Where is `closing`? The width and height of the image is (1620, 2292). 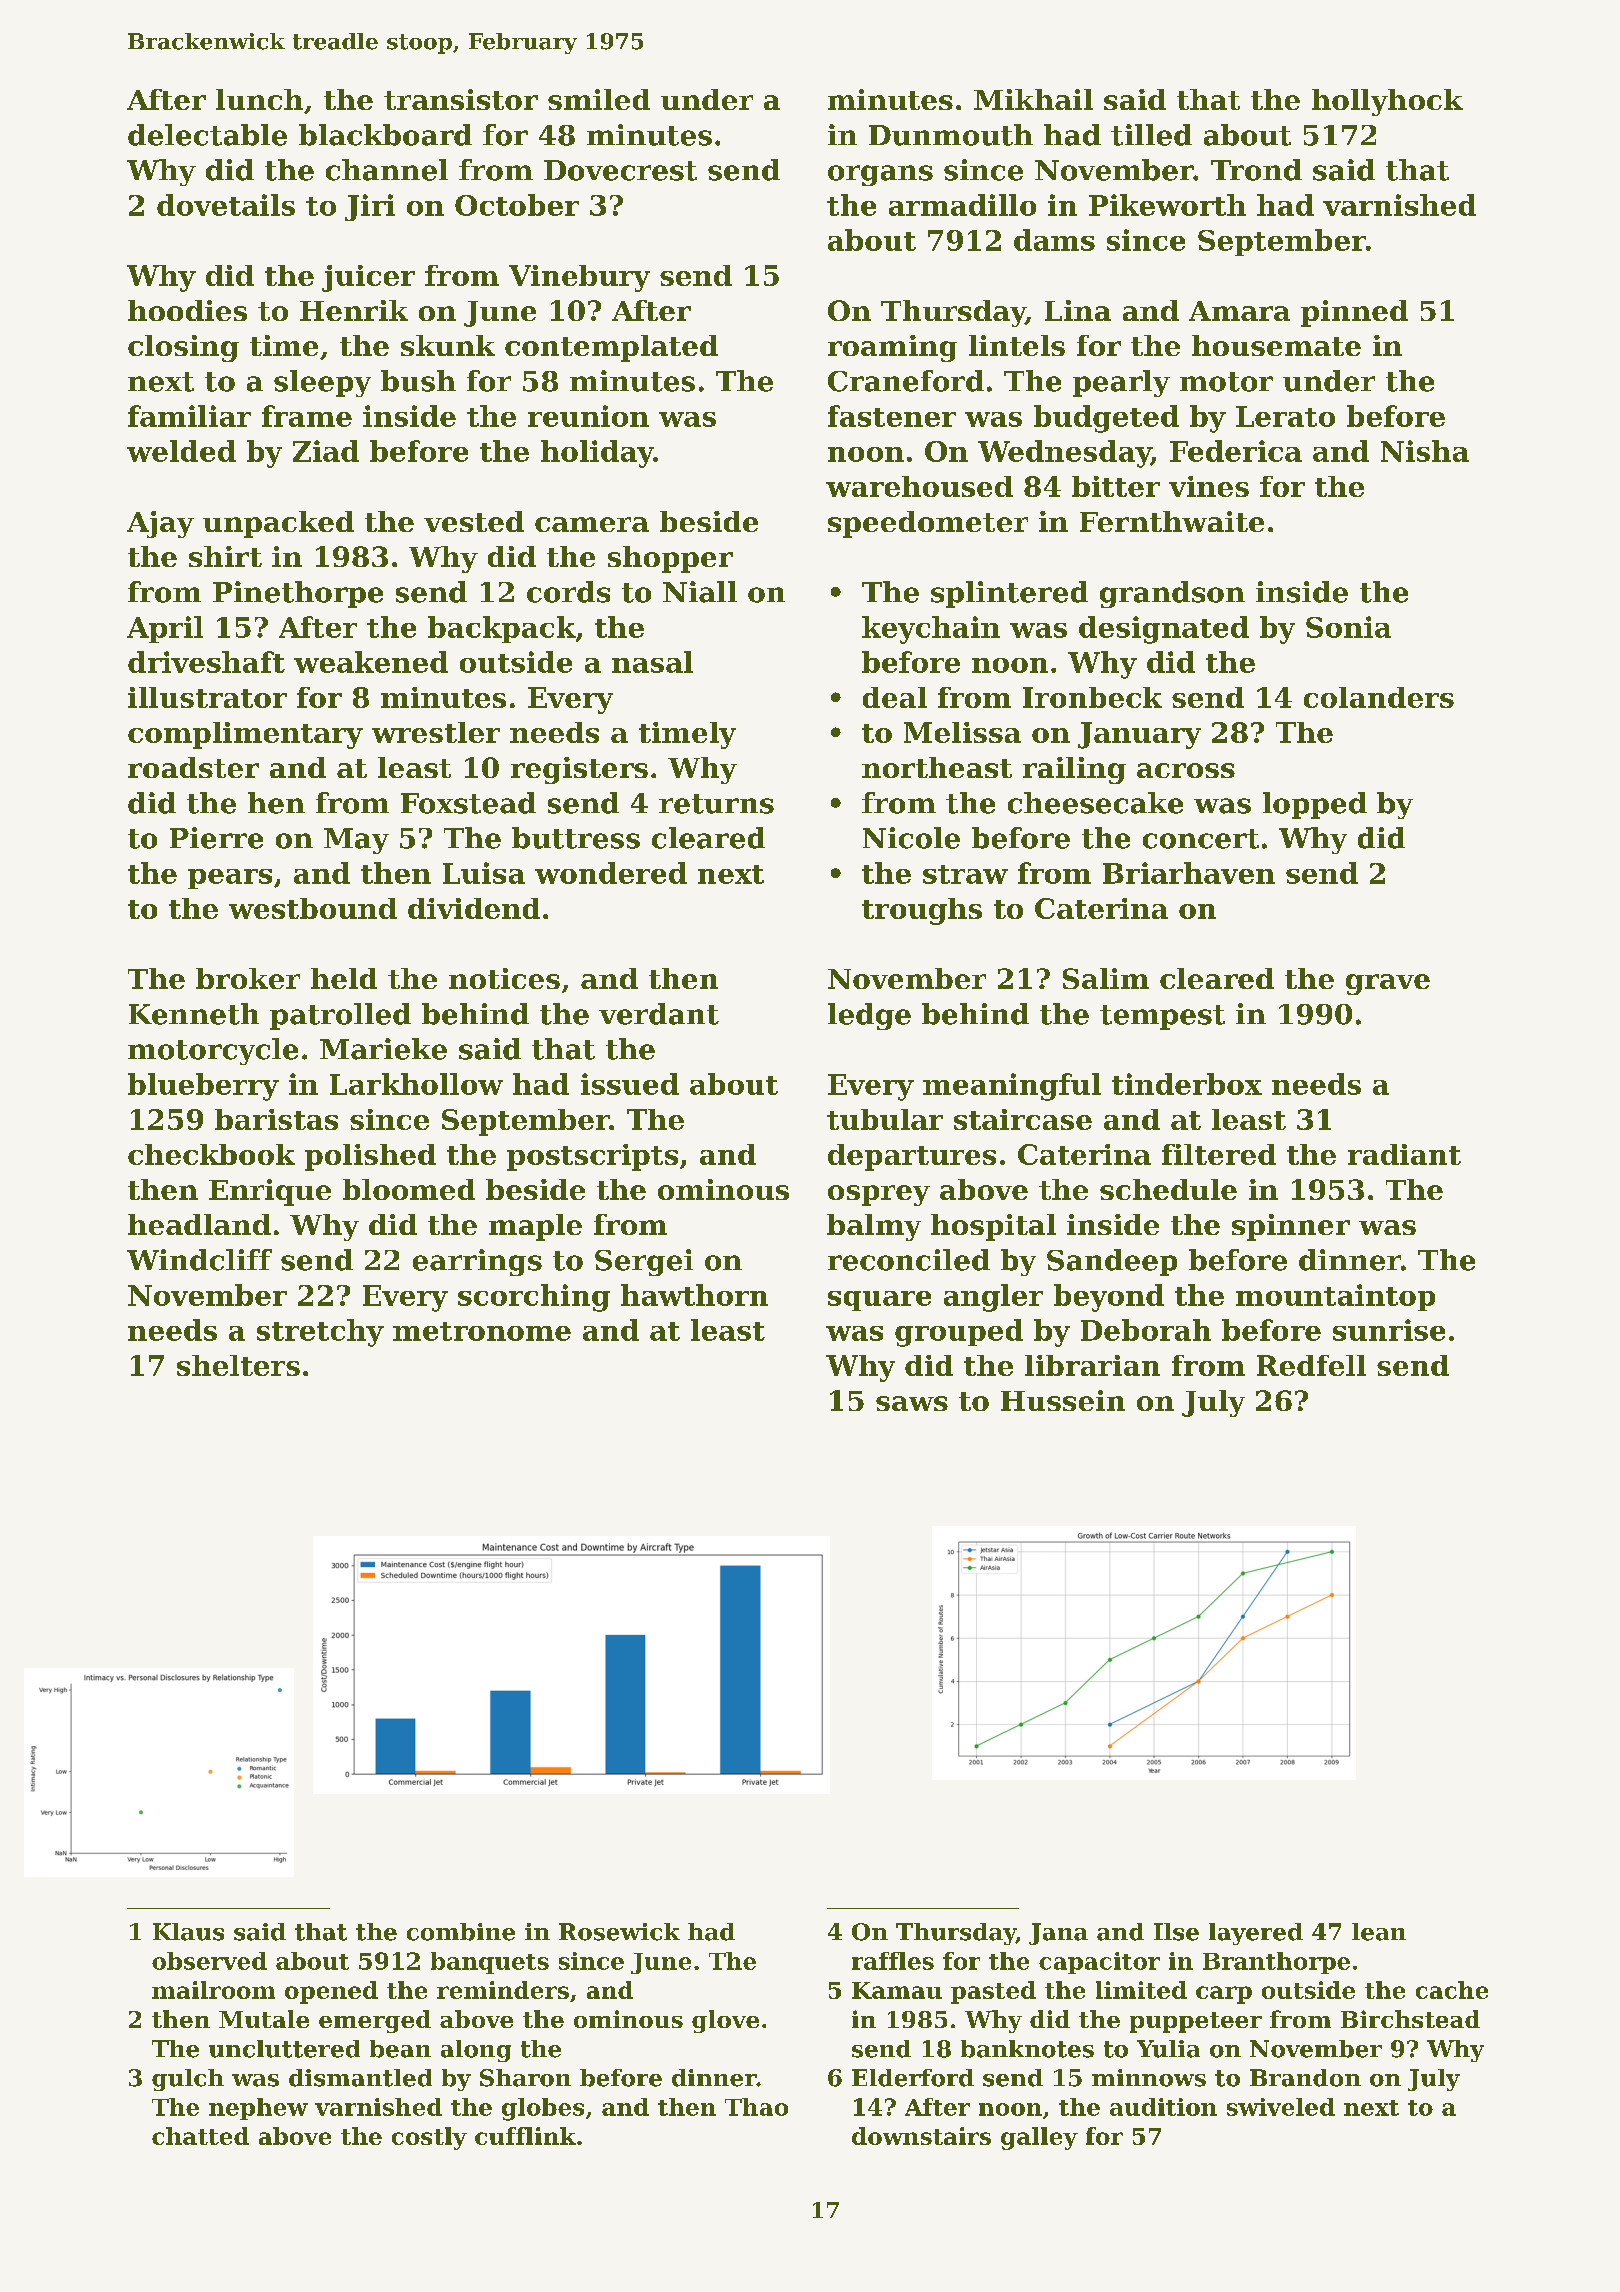
closing is located at coordinates (183, 348).
